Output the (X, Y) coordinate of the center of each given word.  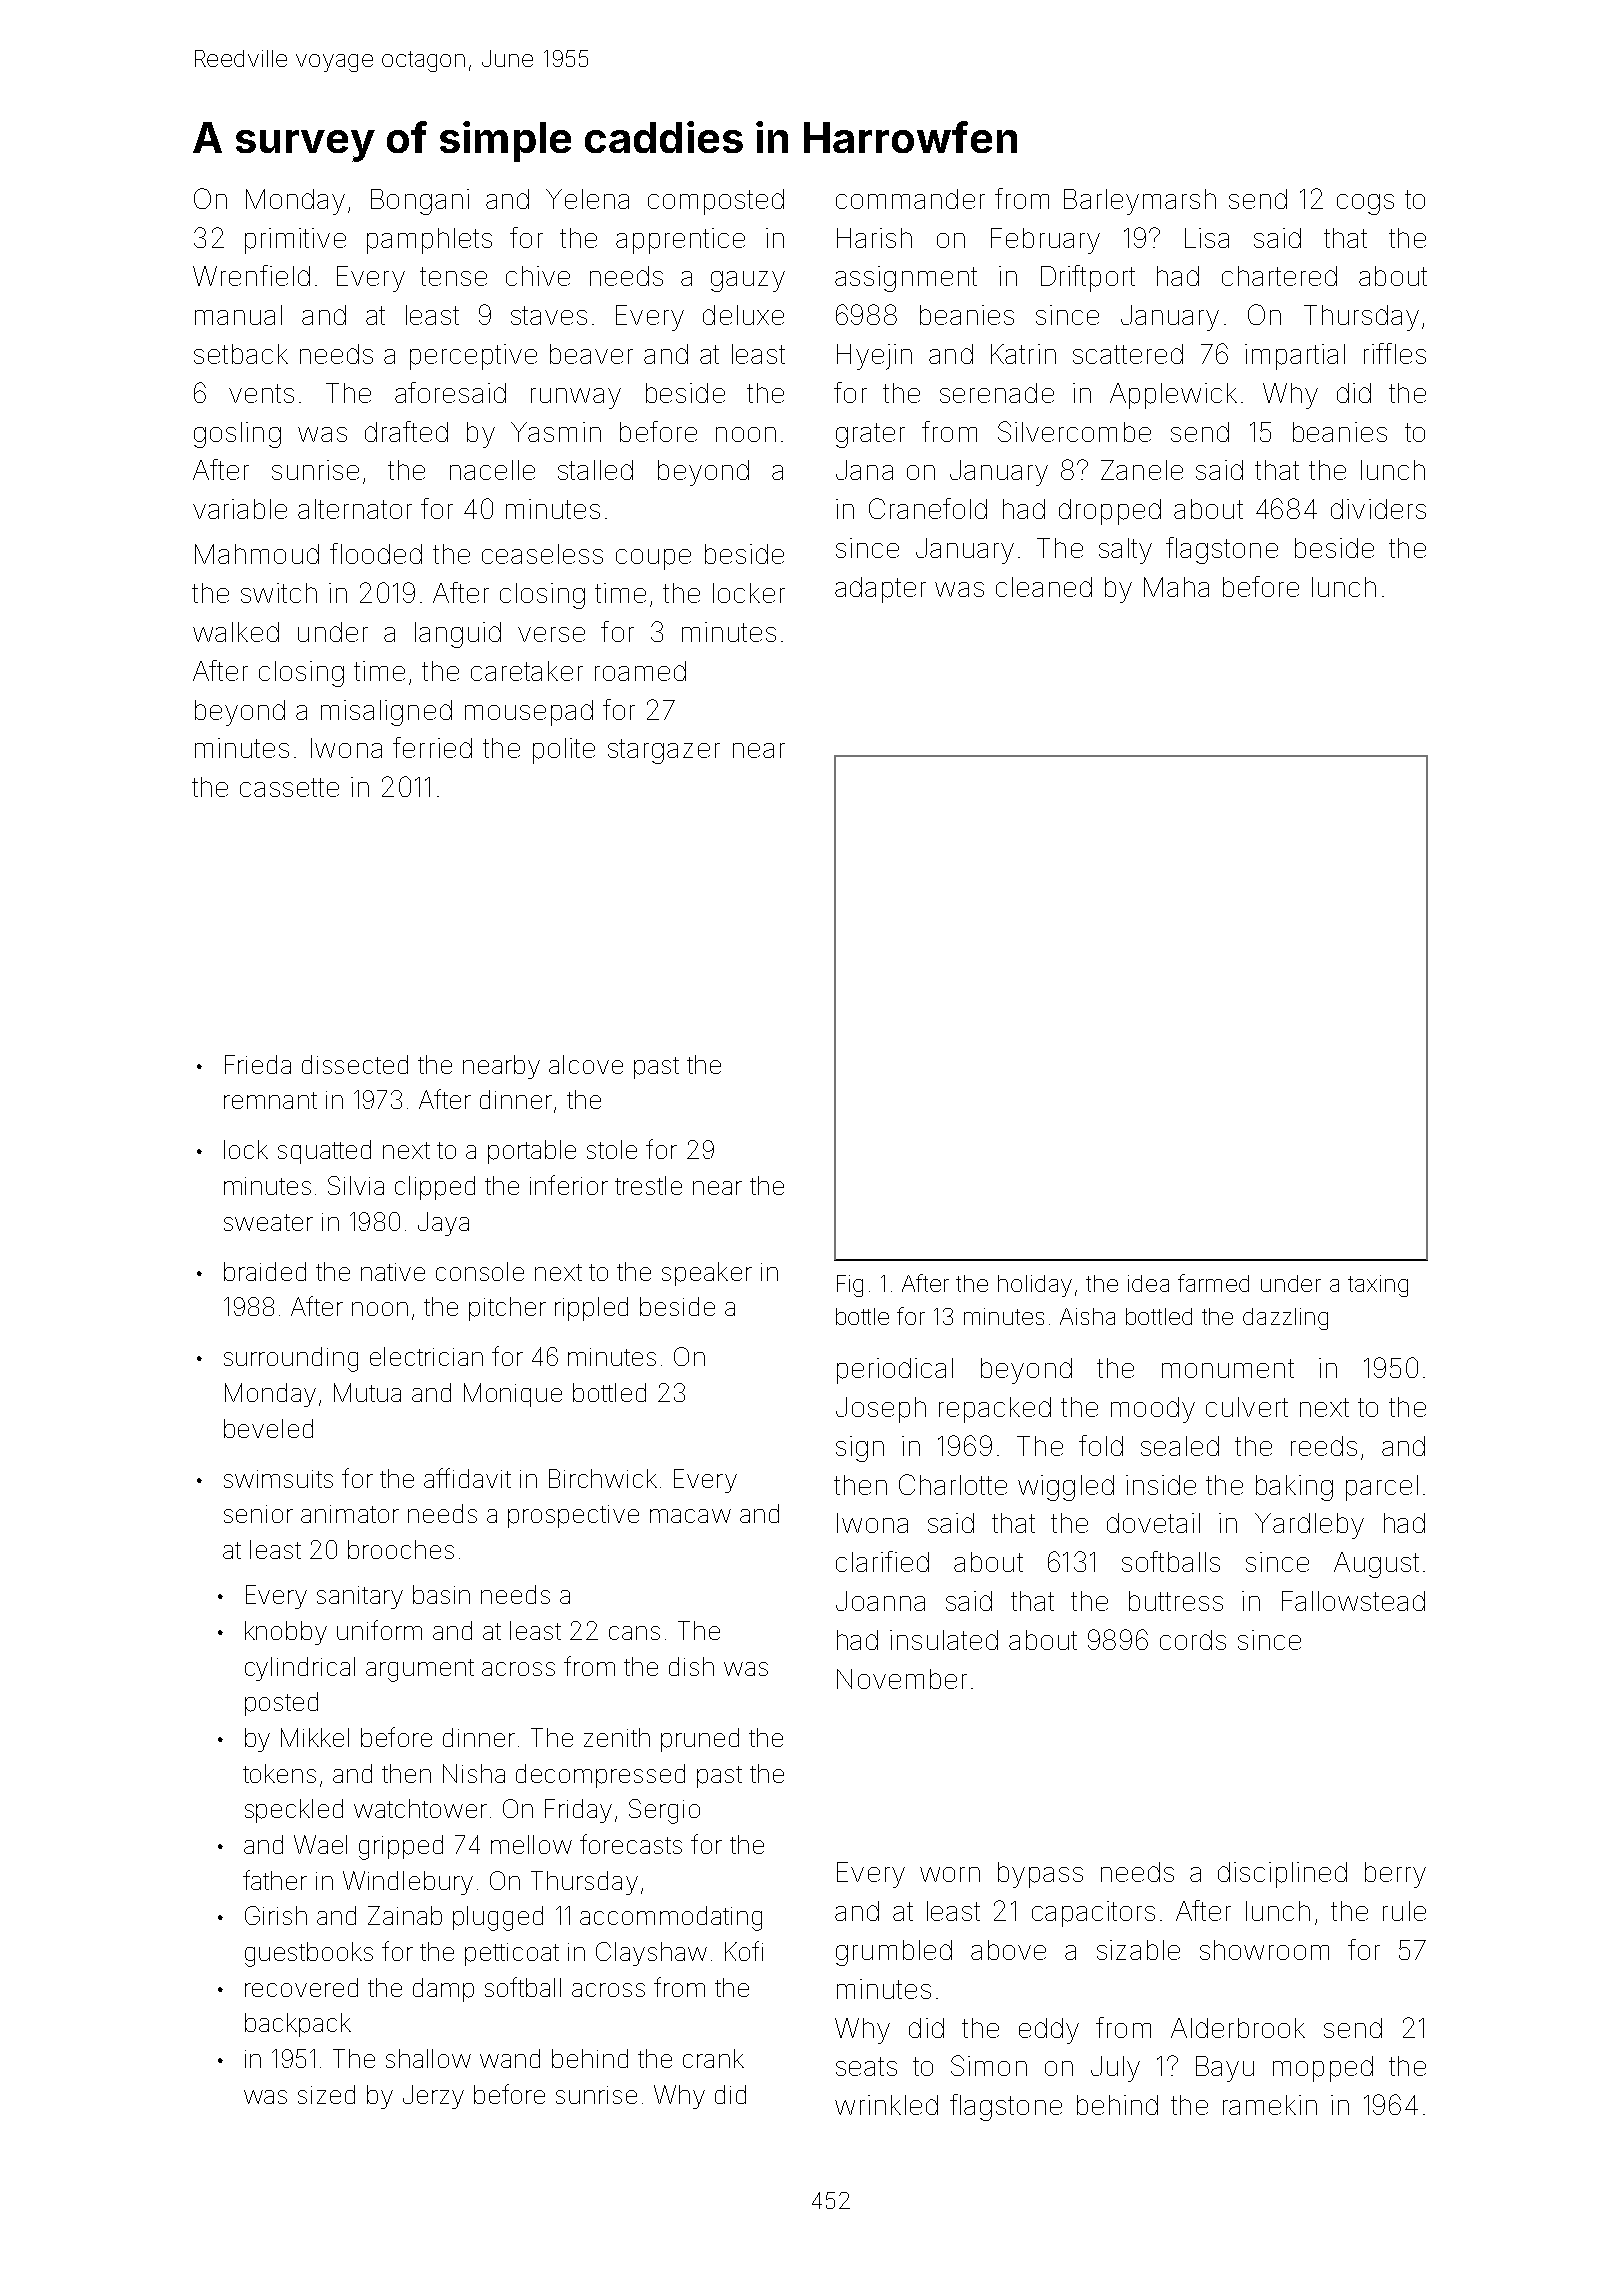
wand (510, 2058)
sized (326, 2094)
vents (261, 393)
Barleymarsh (1140, 202)
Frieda (258, 1064)
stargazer (664, 751)
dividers (1378, 509)
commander (910, 199)
